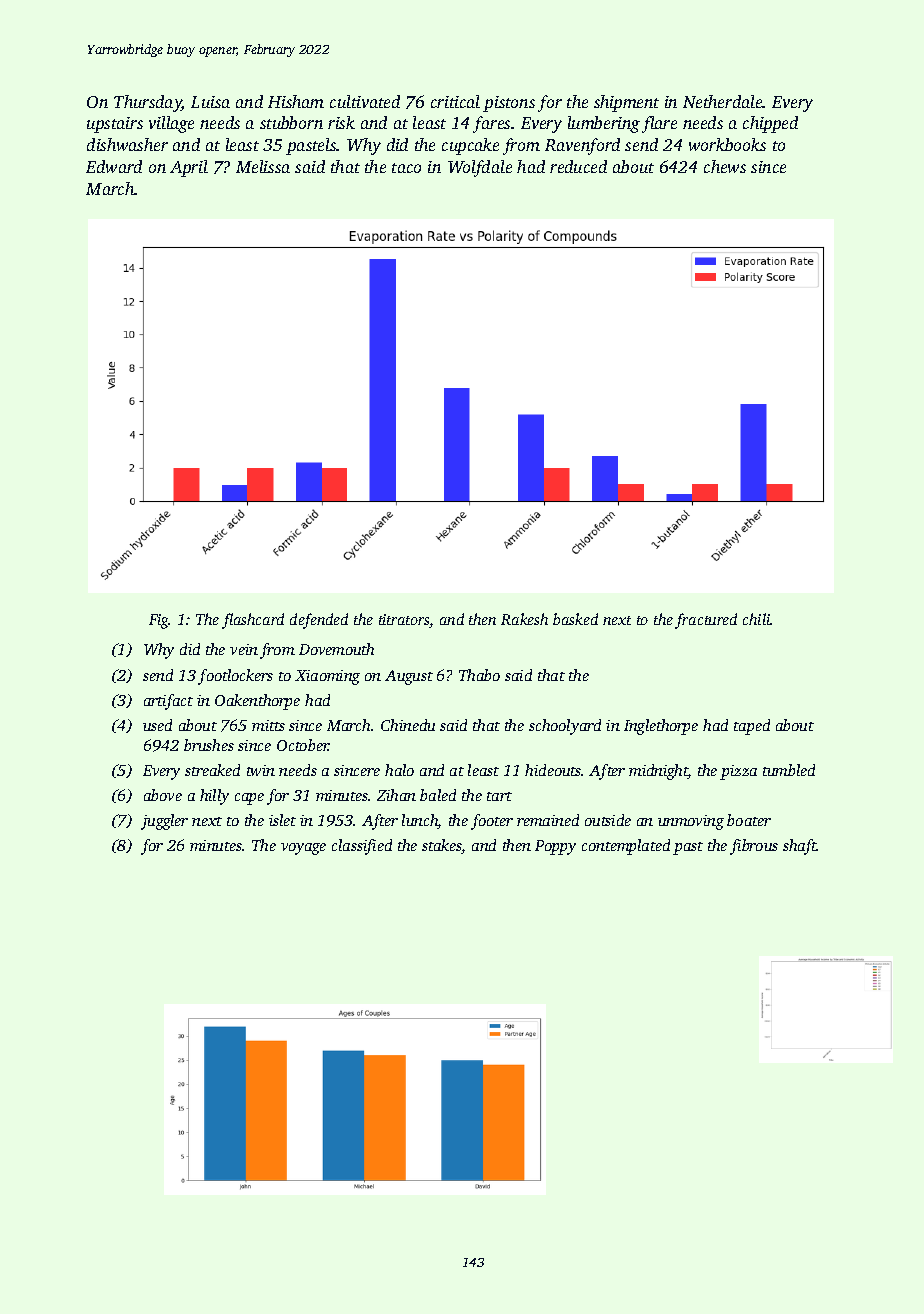 Image resolution: width=924 pixels, height=1314 pixels. What do you see at coordinates (524, 619) in the screenshot?
I see `Rakesh` at bounding box center [524, 619].
